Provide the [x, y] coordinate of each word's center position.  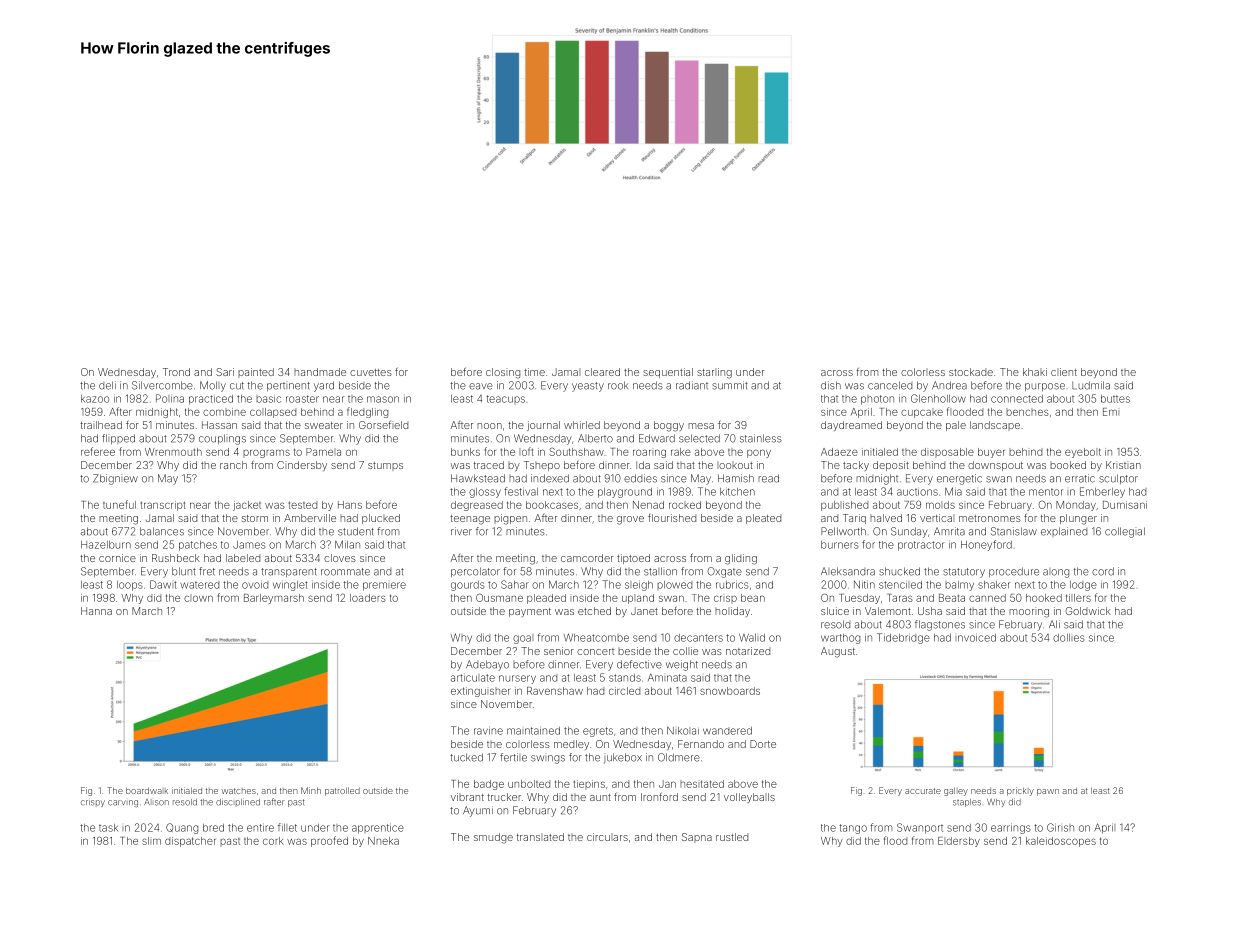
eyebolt [1083, 453]
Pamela [323, 452]
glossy [485, 493]
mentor [1046, 492]
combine [224, 412]
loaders [368, 598]
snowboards [730, 691]
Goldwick [1088, 611]
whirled [582, 425]
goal [523, 639]
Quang [182, 828]
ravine [488, 730]
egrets [598, 732]
